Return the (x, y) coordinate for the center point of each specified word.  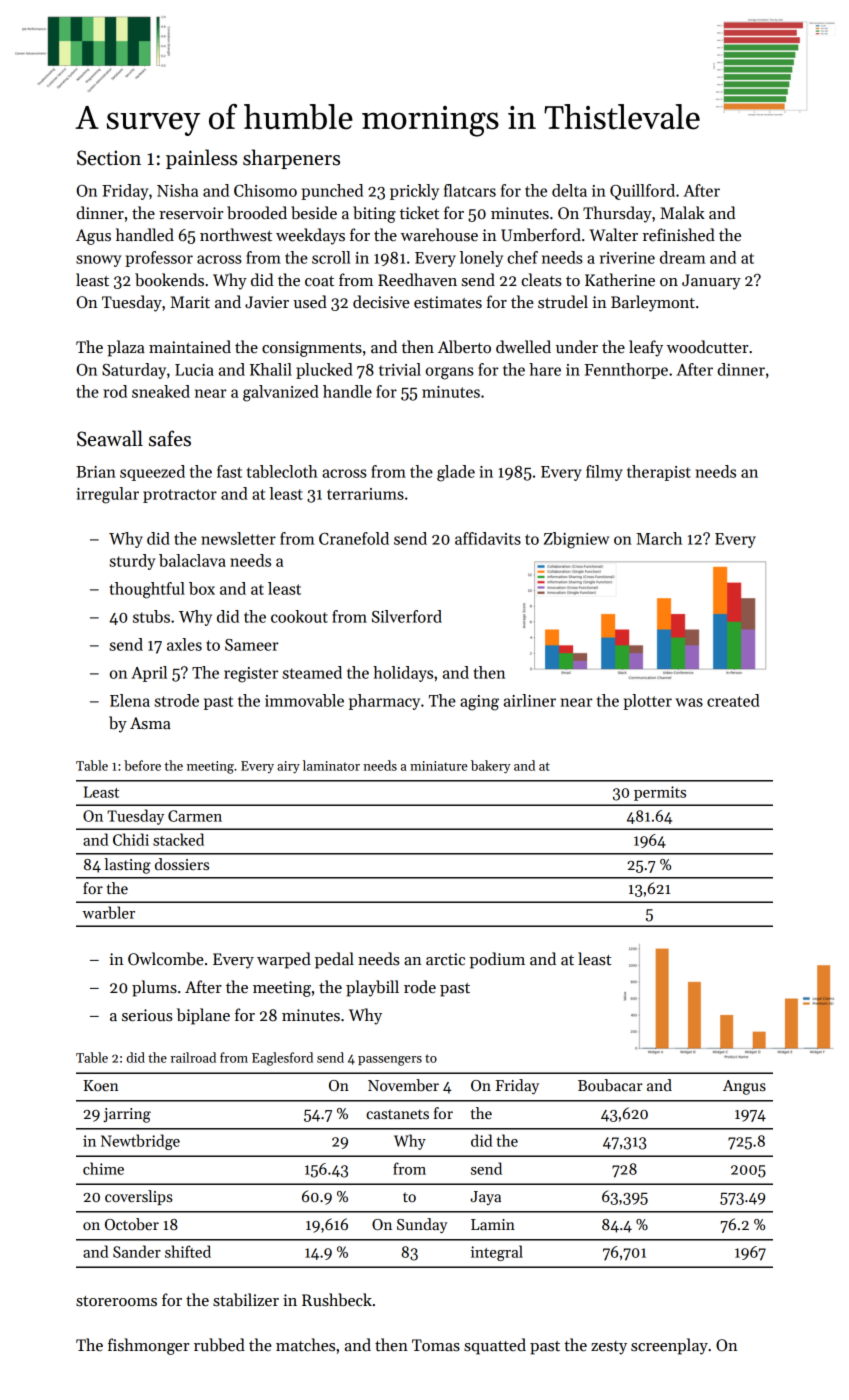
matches (305, 1345)
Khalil (271, 369)
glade (456, 473)
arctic (445, 959)
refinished (679, 235)
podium (497, 960)
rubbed (219, 1345)
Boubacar (610, 1085)
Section (109, 158)
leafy (646, 348)
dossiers (182, 864)
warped (284, 960)
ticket (419, 212)
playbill (372, 988)
